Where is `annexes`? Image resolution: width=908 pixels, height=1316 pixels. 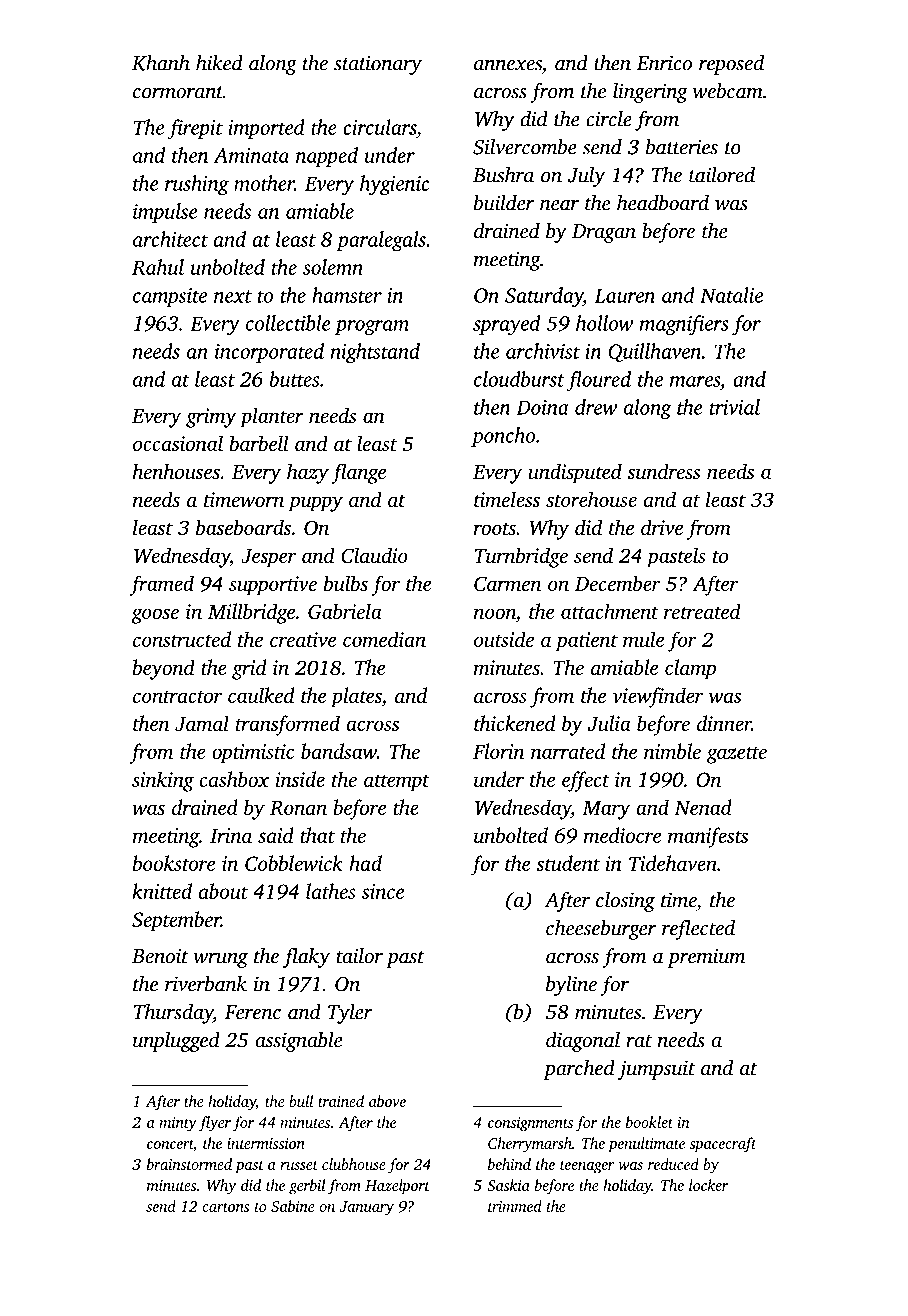 annexes is located at coordinates (508, 65).
